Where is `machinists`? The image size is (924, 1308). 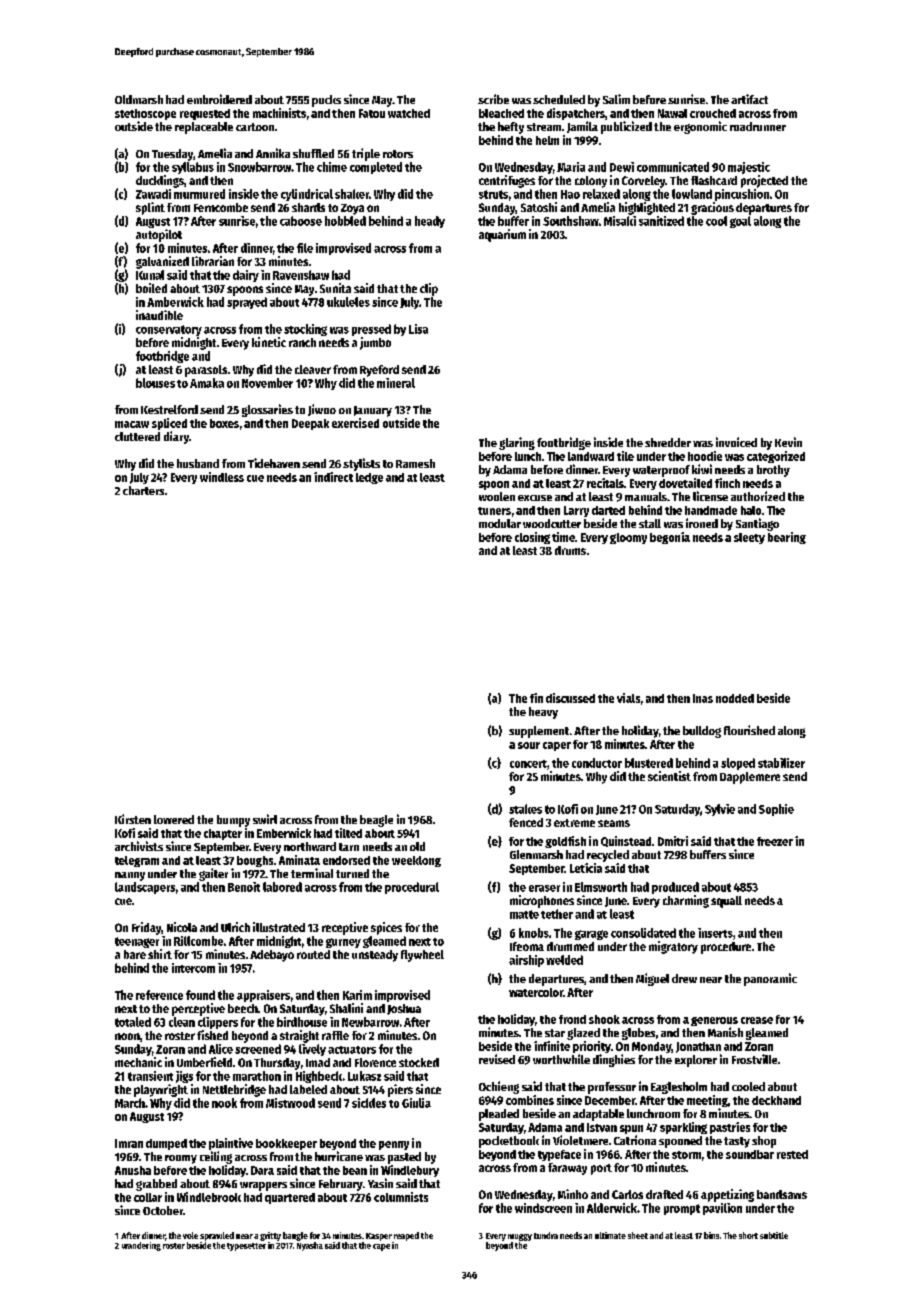
machinists is located at coordinates (279, 113).
